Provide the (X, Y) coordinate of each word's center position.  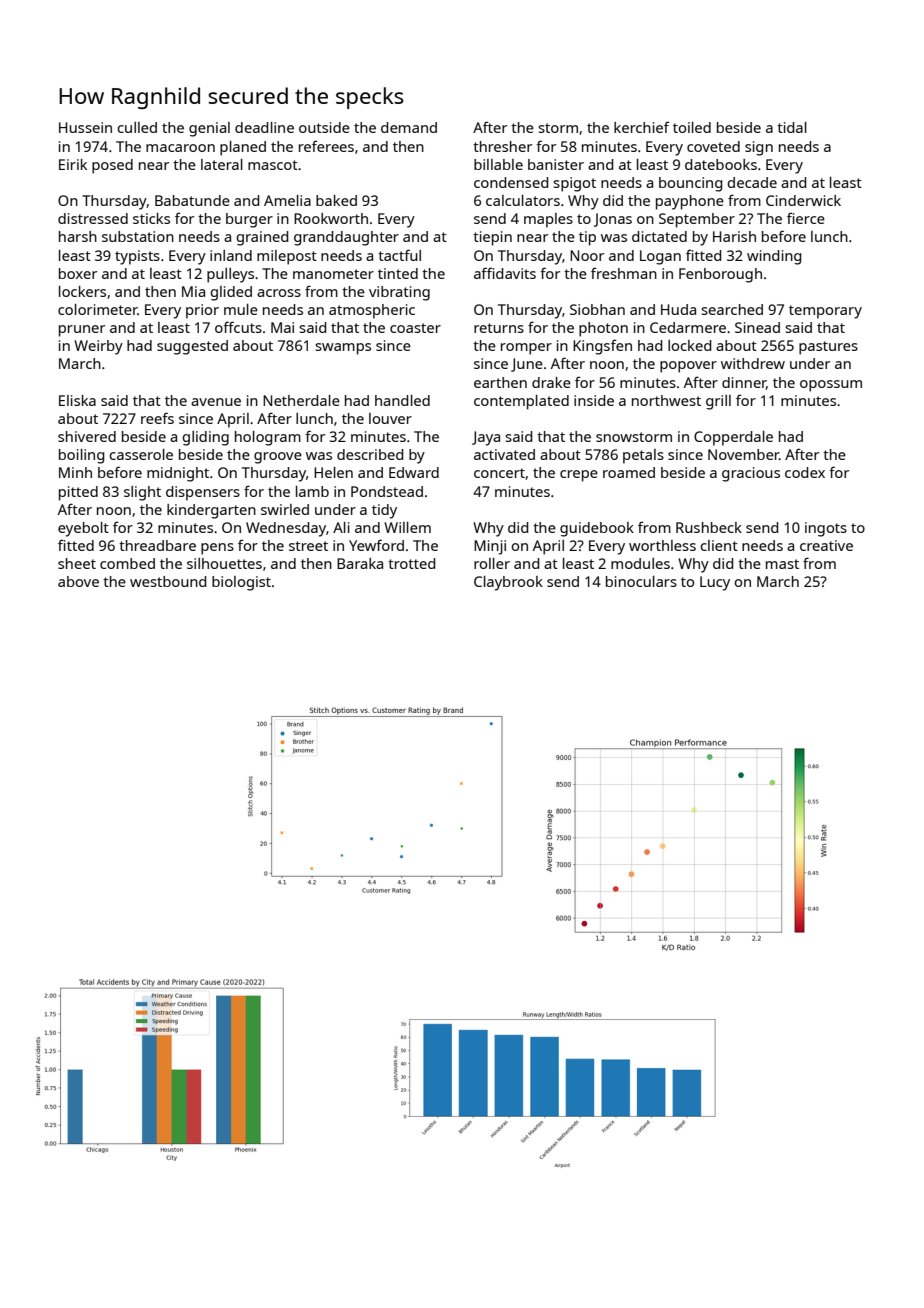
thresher (502, 146)
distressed (93, 218)
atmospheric (372, 311)
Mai (282, 327)
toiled (692, 127)
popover (688, 367)
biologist (241, 583)
